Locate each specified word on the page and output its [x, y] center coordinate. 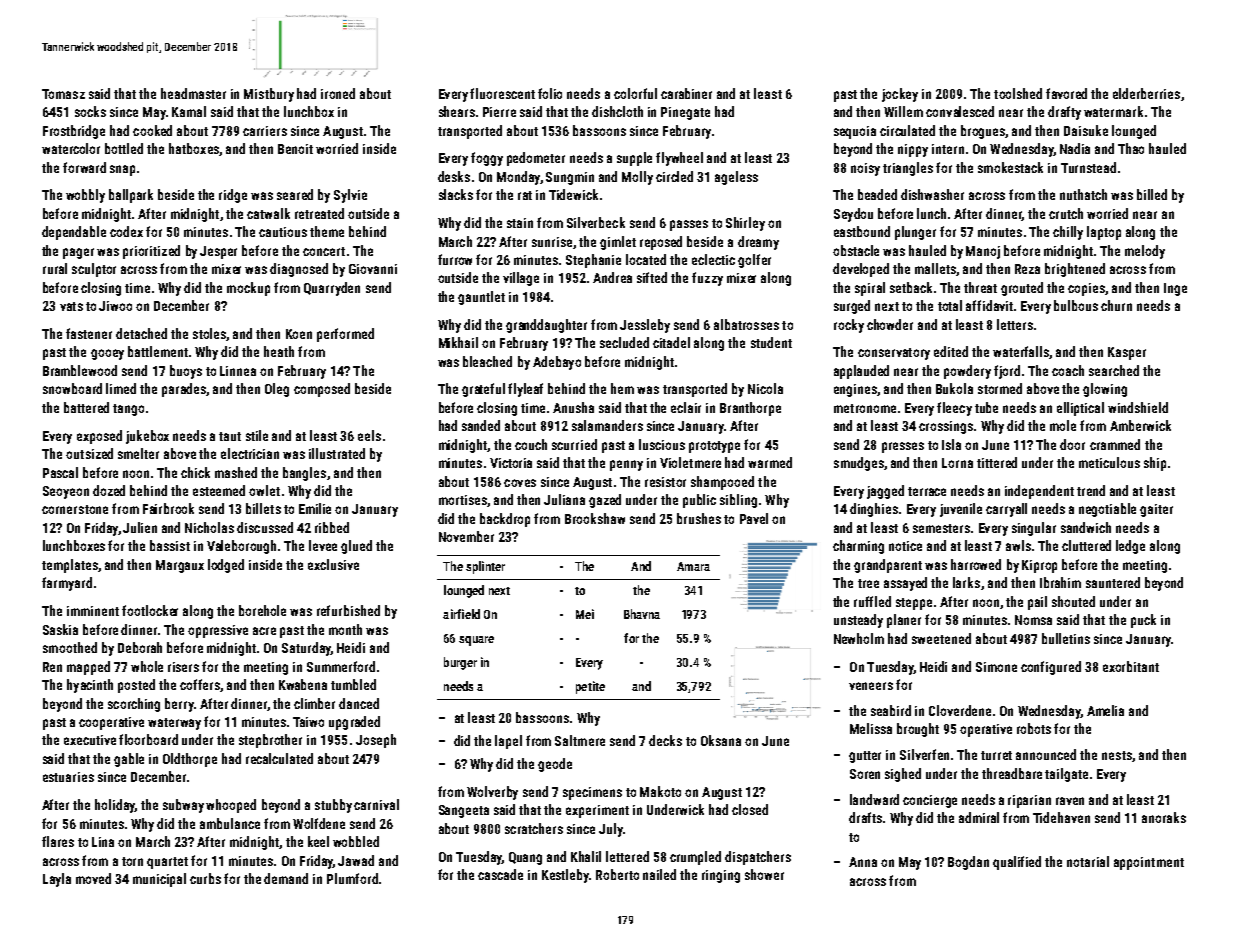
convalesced [960, 111]
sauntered [1113, 582]
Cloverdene [960, 710]
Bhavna [642, 614]
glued [356, 547]
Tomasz [63, 94]
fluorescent [502, 93]
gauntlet [481, 298]
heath [279, 351]
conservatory [894, 354]
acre [264, 631]
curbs [205, 878]
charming [858, 547]
